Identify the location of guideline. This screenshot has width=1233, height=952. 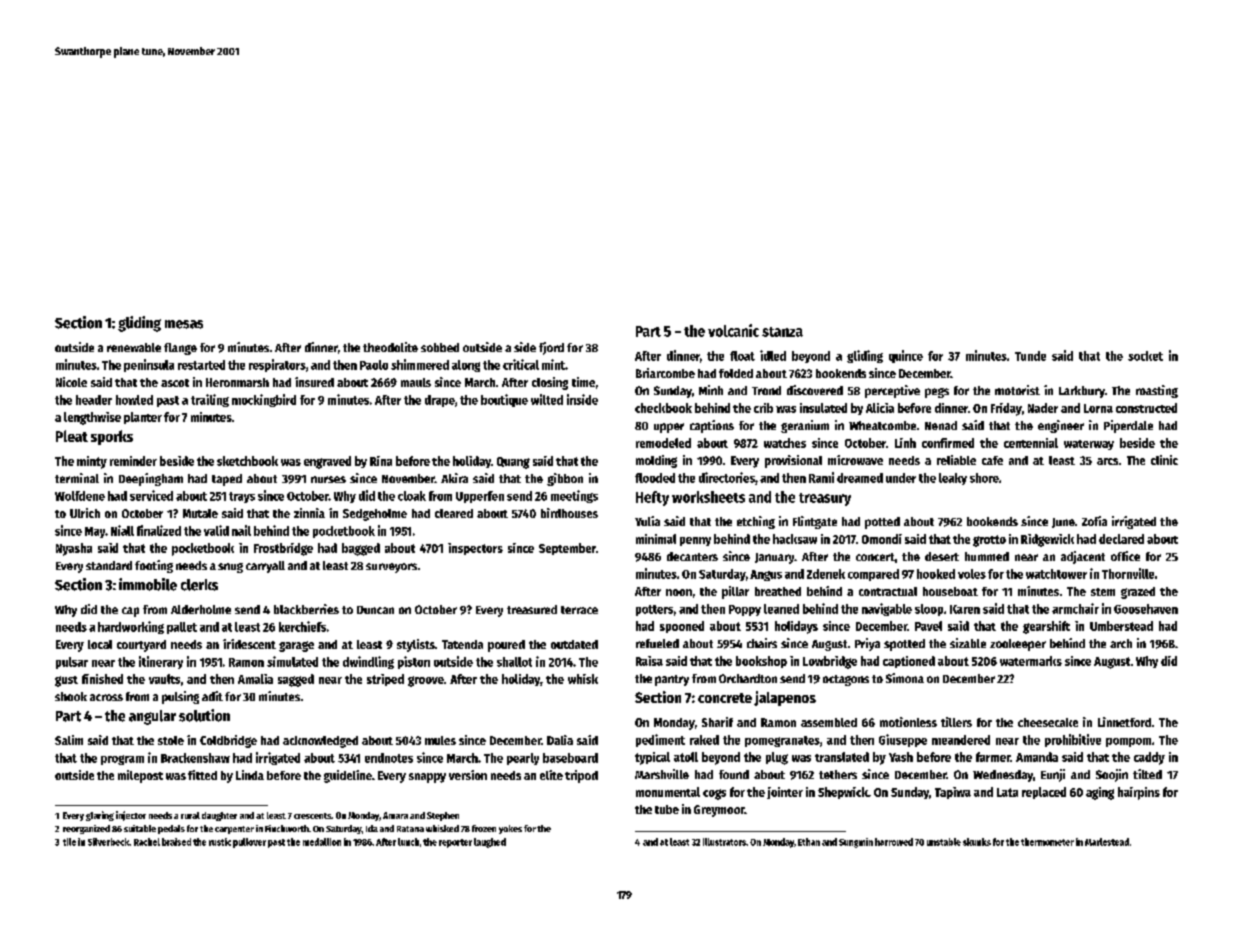
(348, 776).
